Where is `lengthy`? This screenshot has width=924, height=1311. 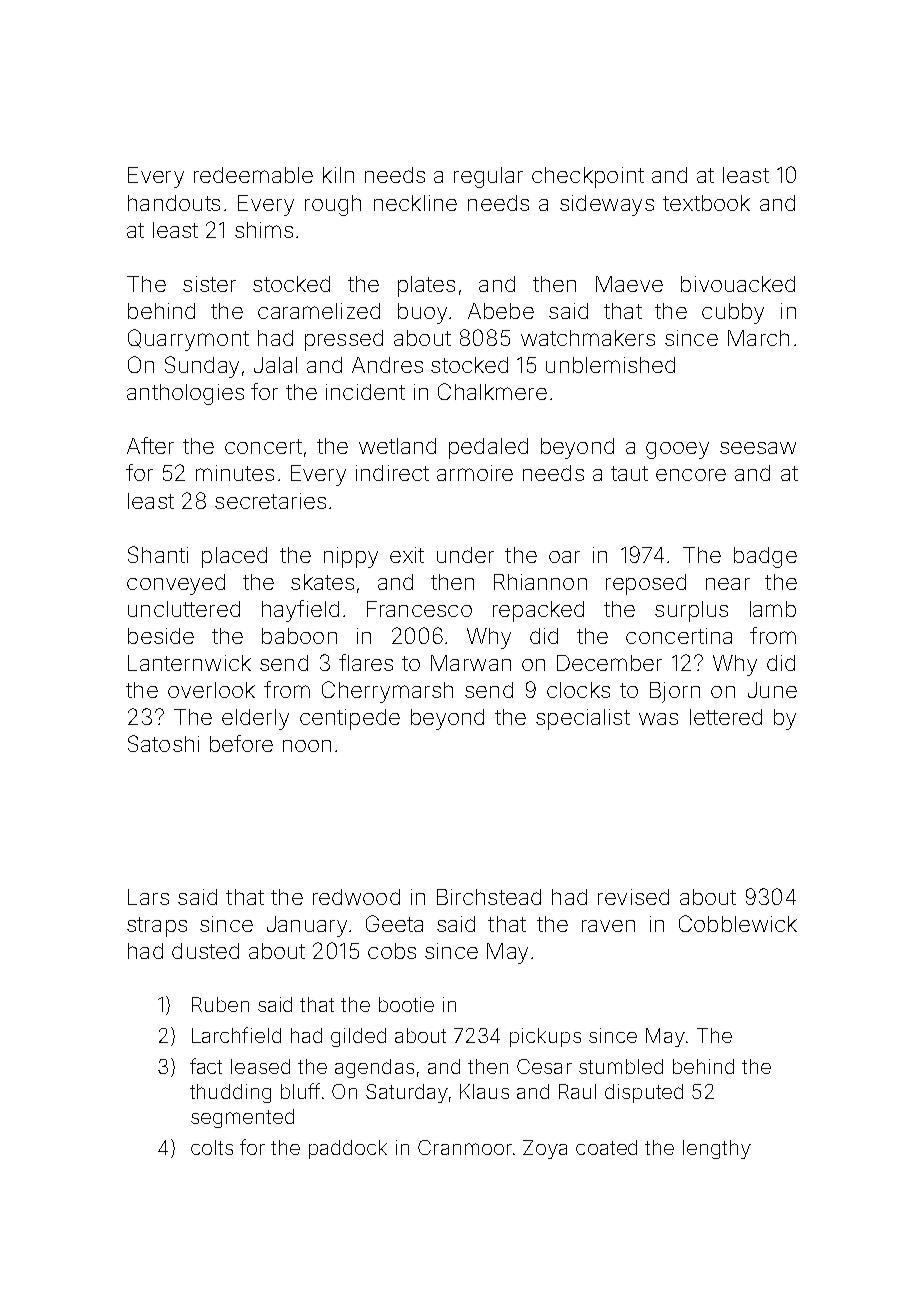
lengthy is located at coordinates (717, 1149).
